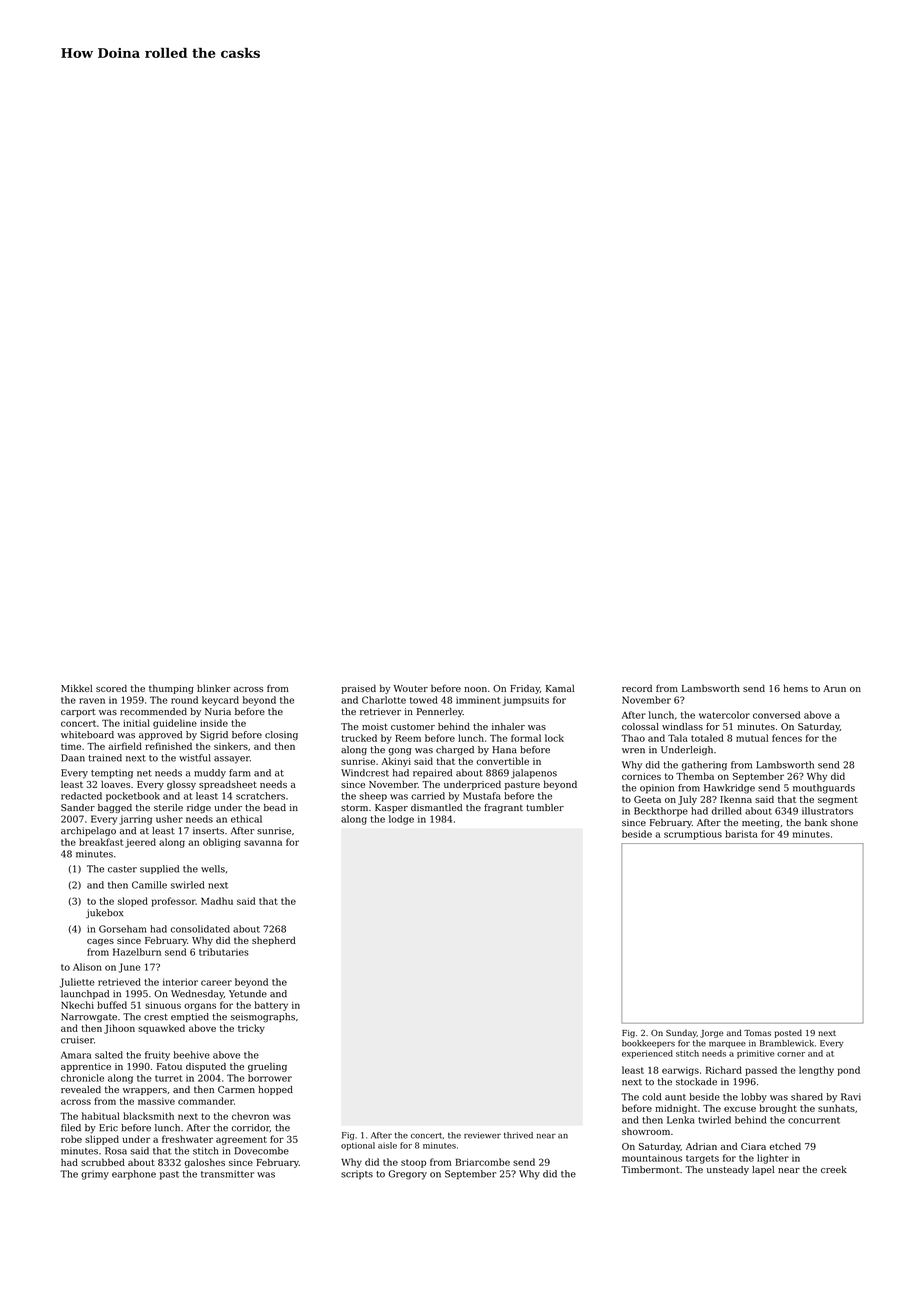 The height and width of the screenshot is (1308, 924). Describe the element at coordinates (711, 1034) in the screenshot. I see `Jorge` at that location.
